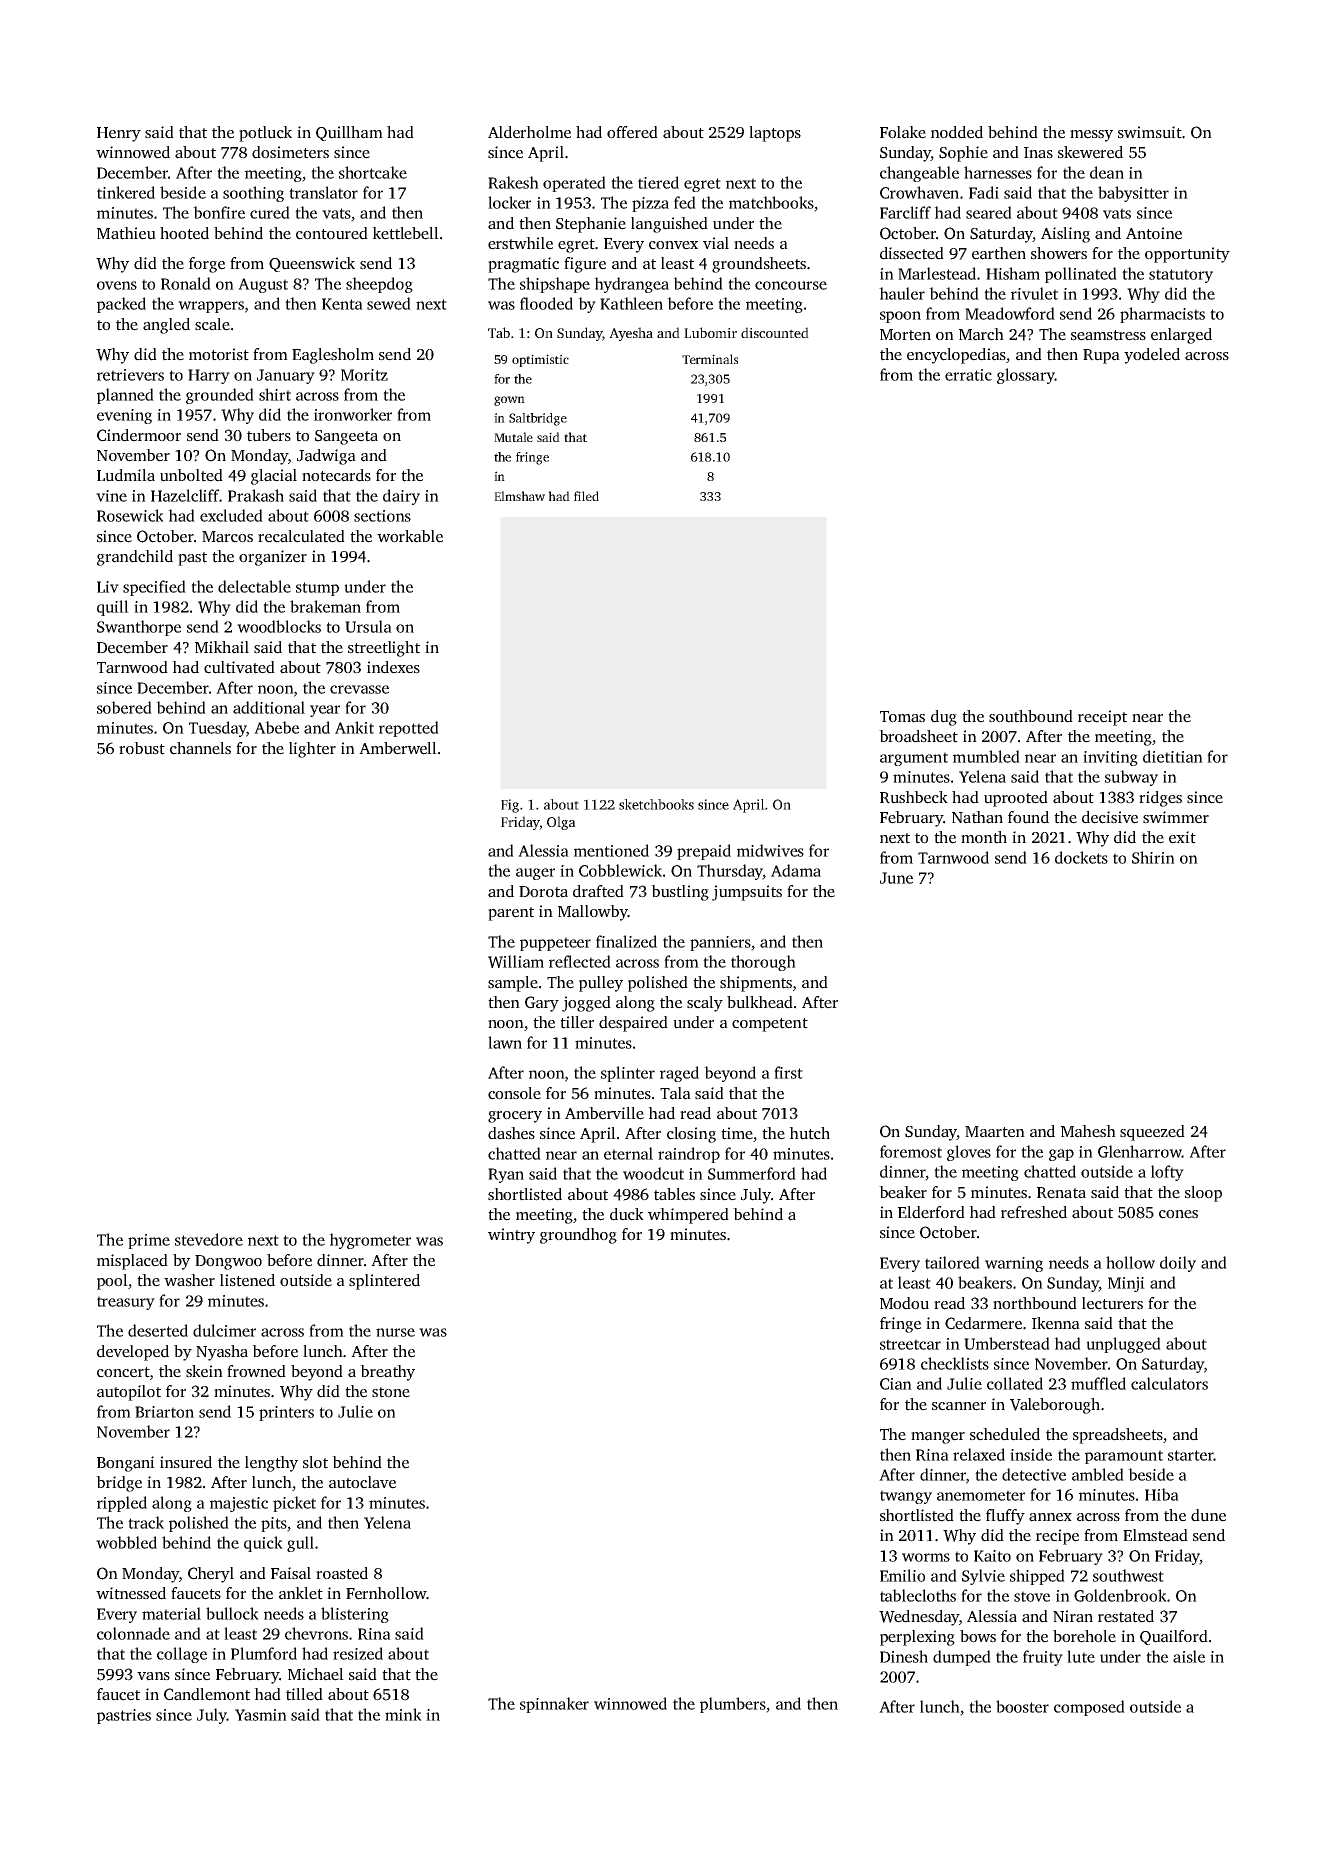 The width and height of the image is (1327, 1876). Describe the element at coordinates (1088, 1131) in the image. I see `Mahesh` at that location.
